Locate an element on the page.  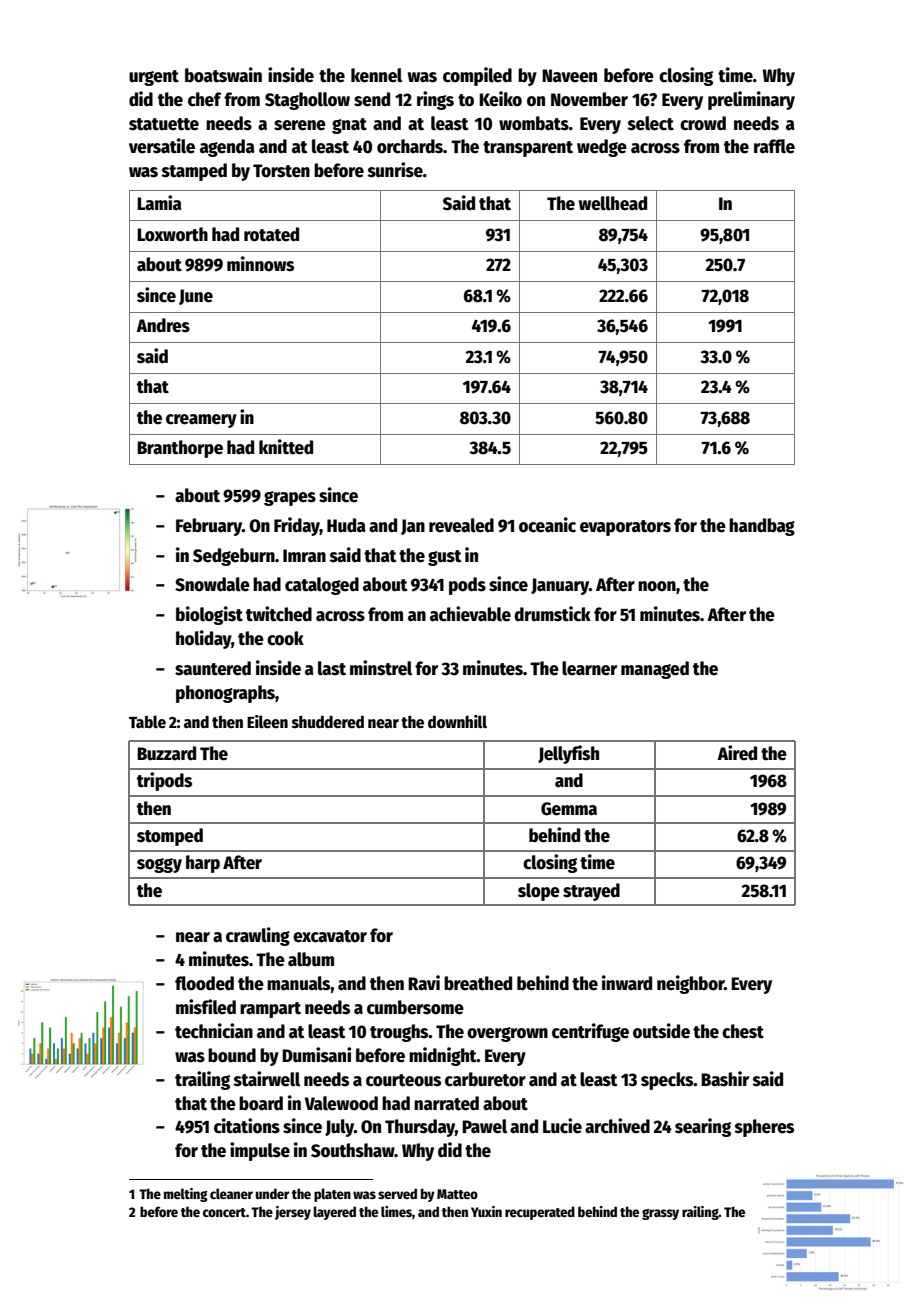
boatswain is located at coordinates (223, 75).
